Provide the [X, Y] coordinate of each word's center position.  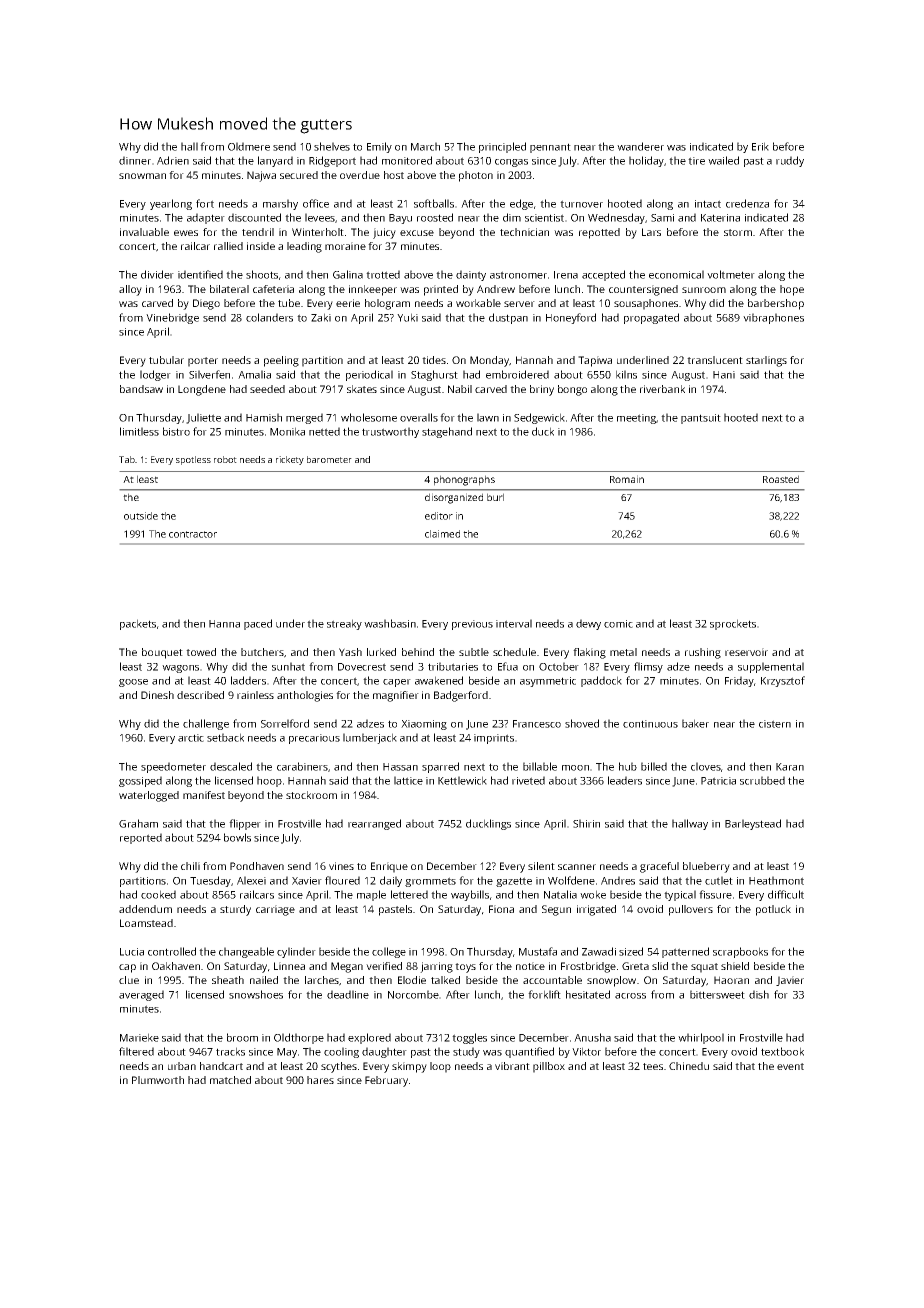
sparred [440, 767]
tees [653, 1066]
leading [304, 247]
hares [320, 1080]
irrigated [596, 910]
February [386, 1081]
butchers [262, 652]
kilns [626, 374]
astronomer [518, 275]
